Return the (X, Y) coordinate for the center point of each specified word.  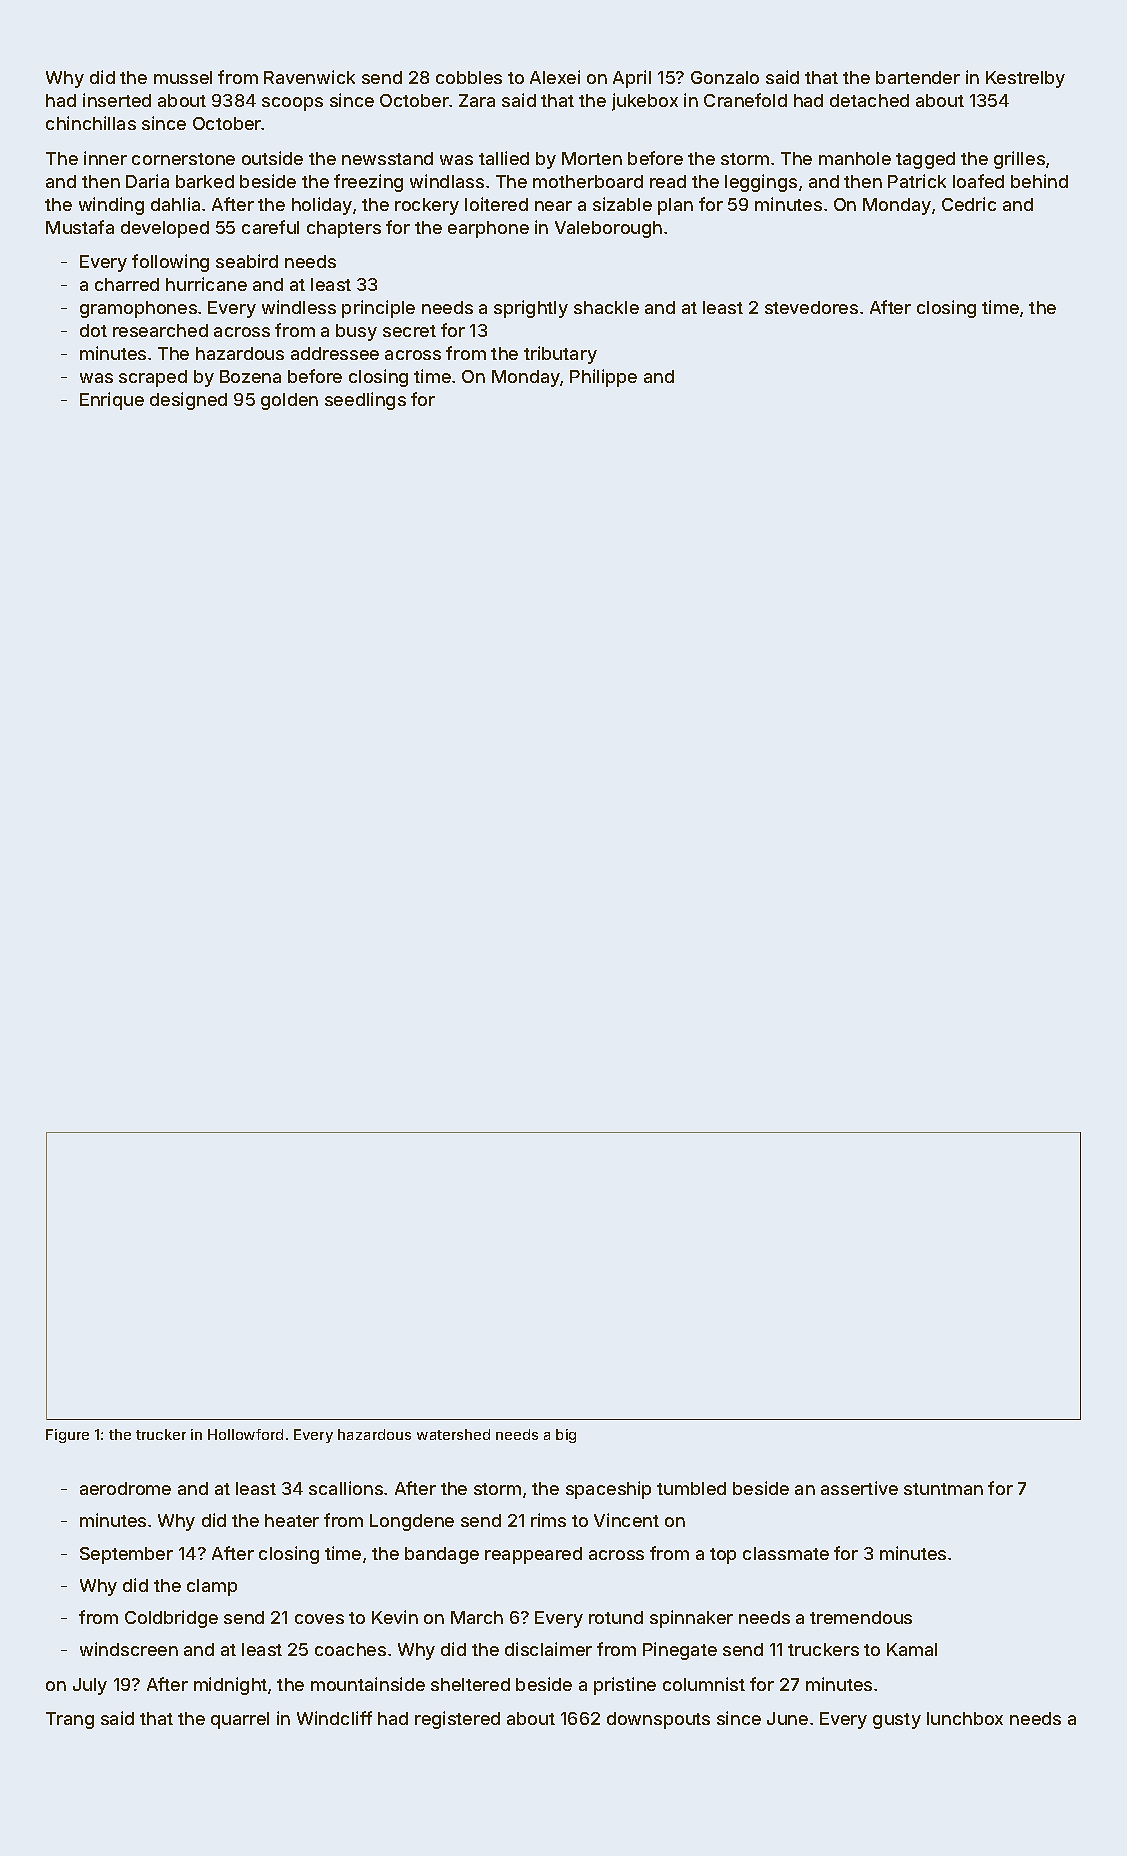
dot (93, 330)
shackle (606, 307)
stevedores (811, 307)
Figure (67, 1436)
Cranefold (745, 100)
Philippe (603, 378)
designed (188, 401)
